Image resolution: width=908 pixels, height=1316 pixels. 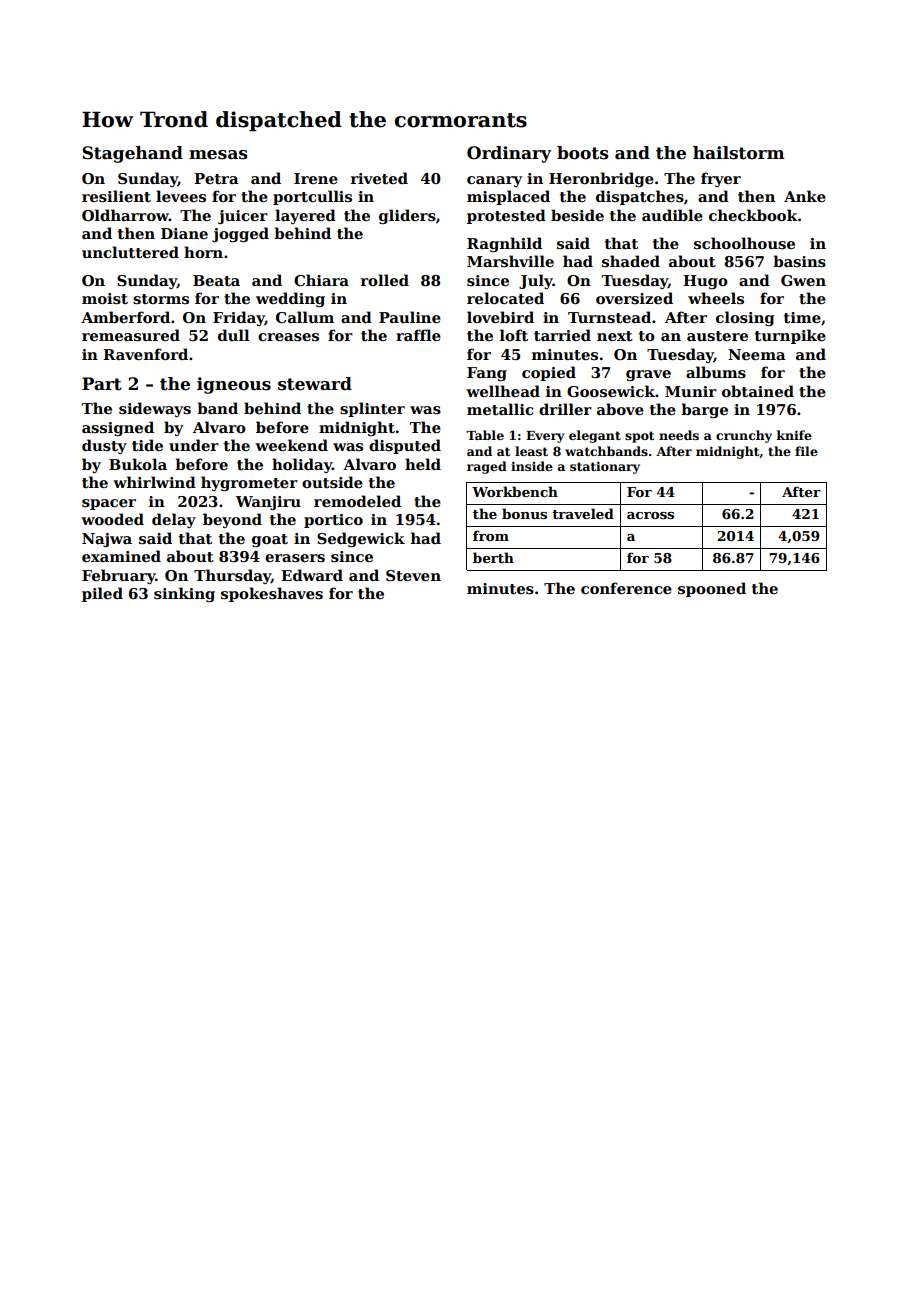 What do you see at coordinates (184, 594) in the screenshot?
I see `sinking` at bounding box center [184, 594].
